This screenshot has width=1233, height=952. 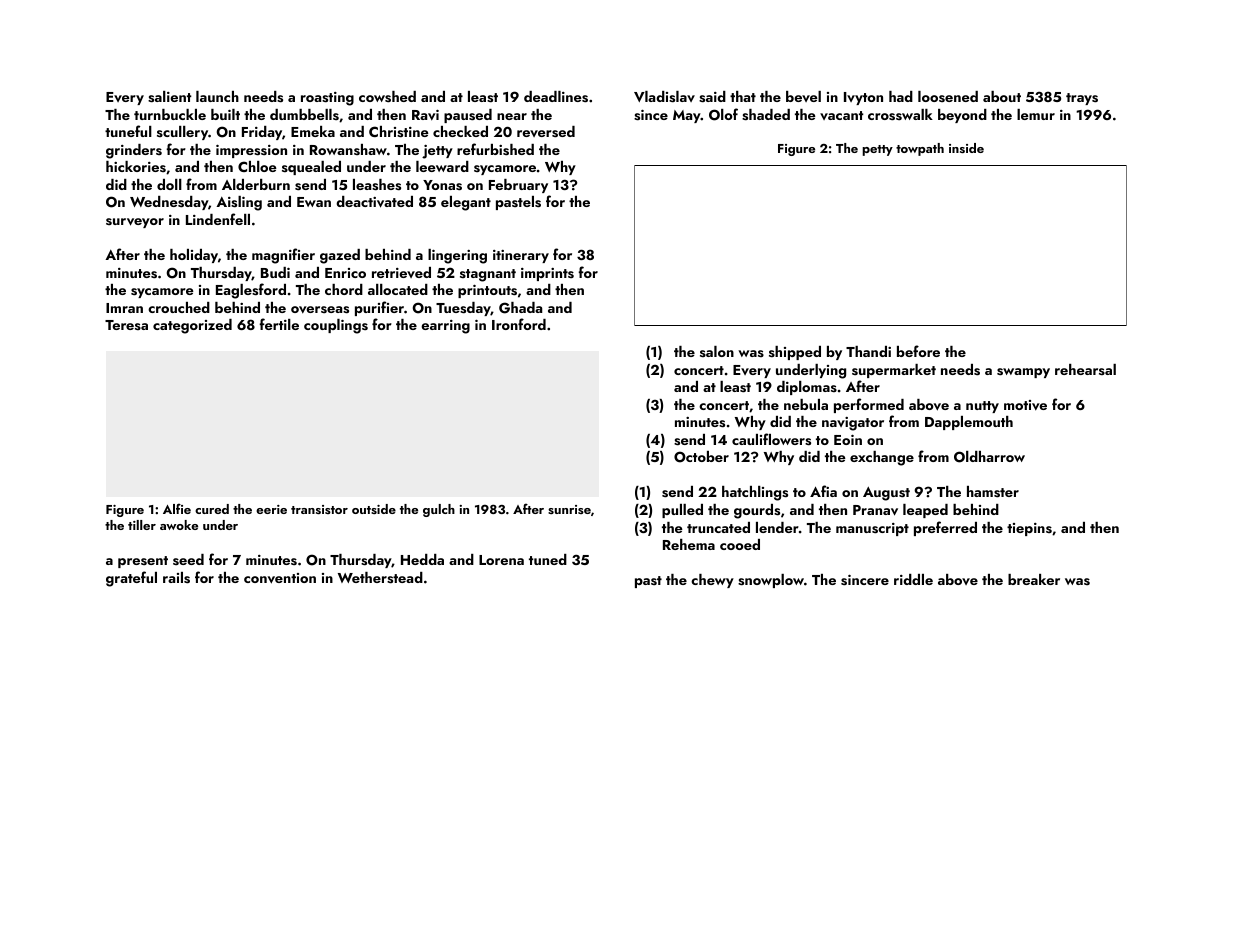 I want to click on overseas, so click(x=320, y=310).
